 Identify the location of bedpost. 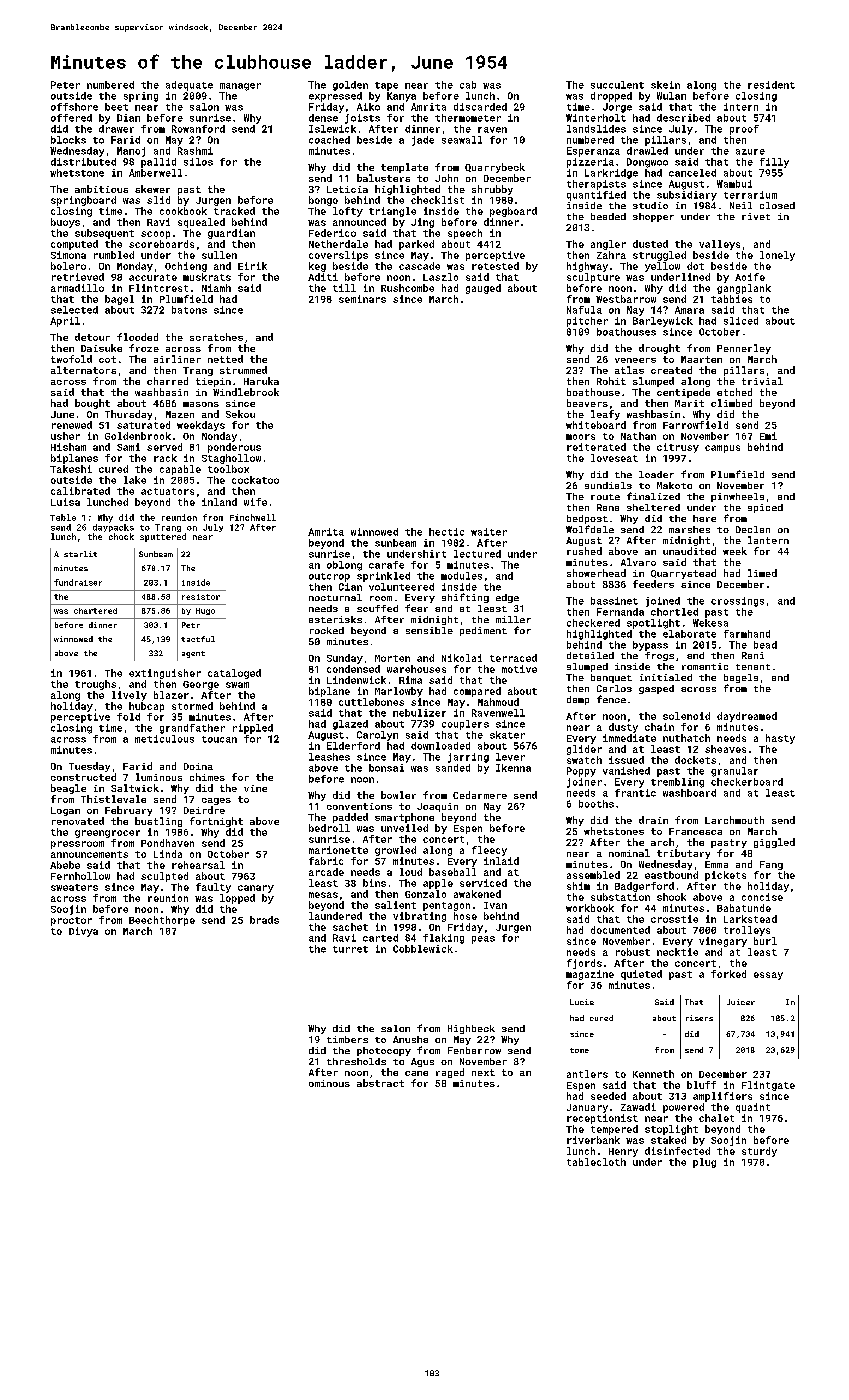
(587, 519).
